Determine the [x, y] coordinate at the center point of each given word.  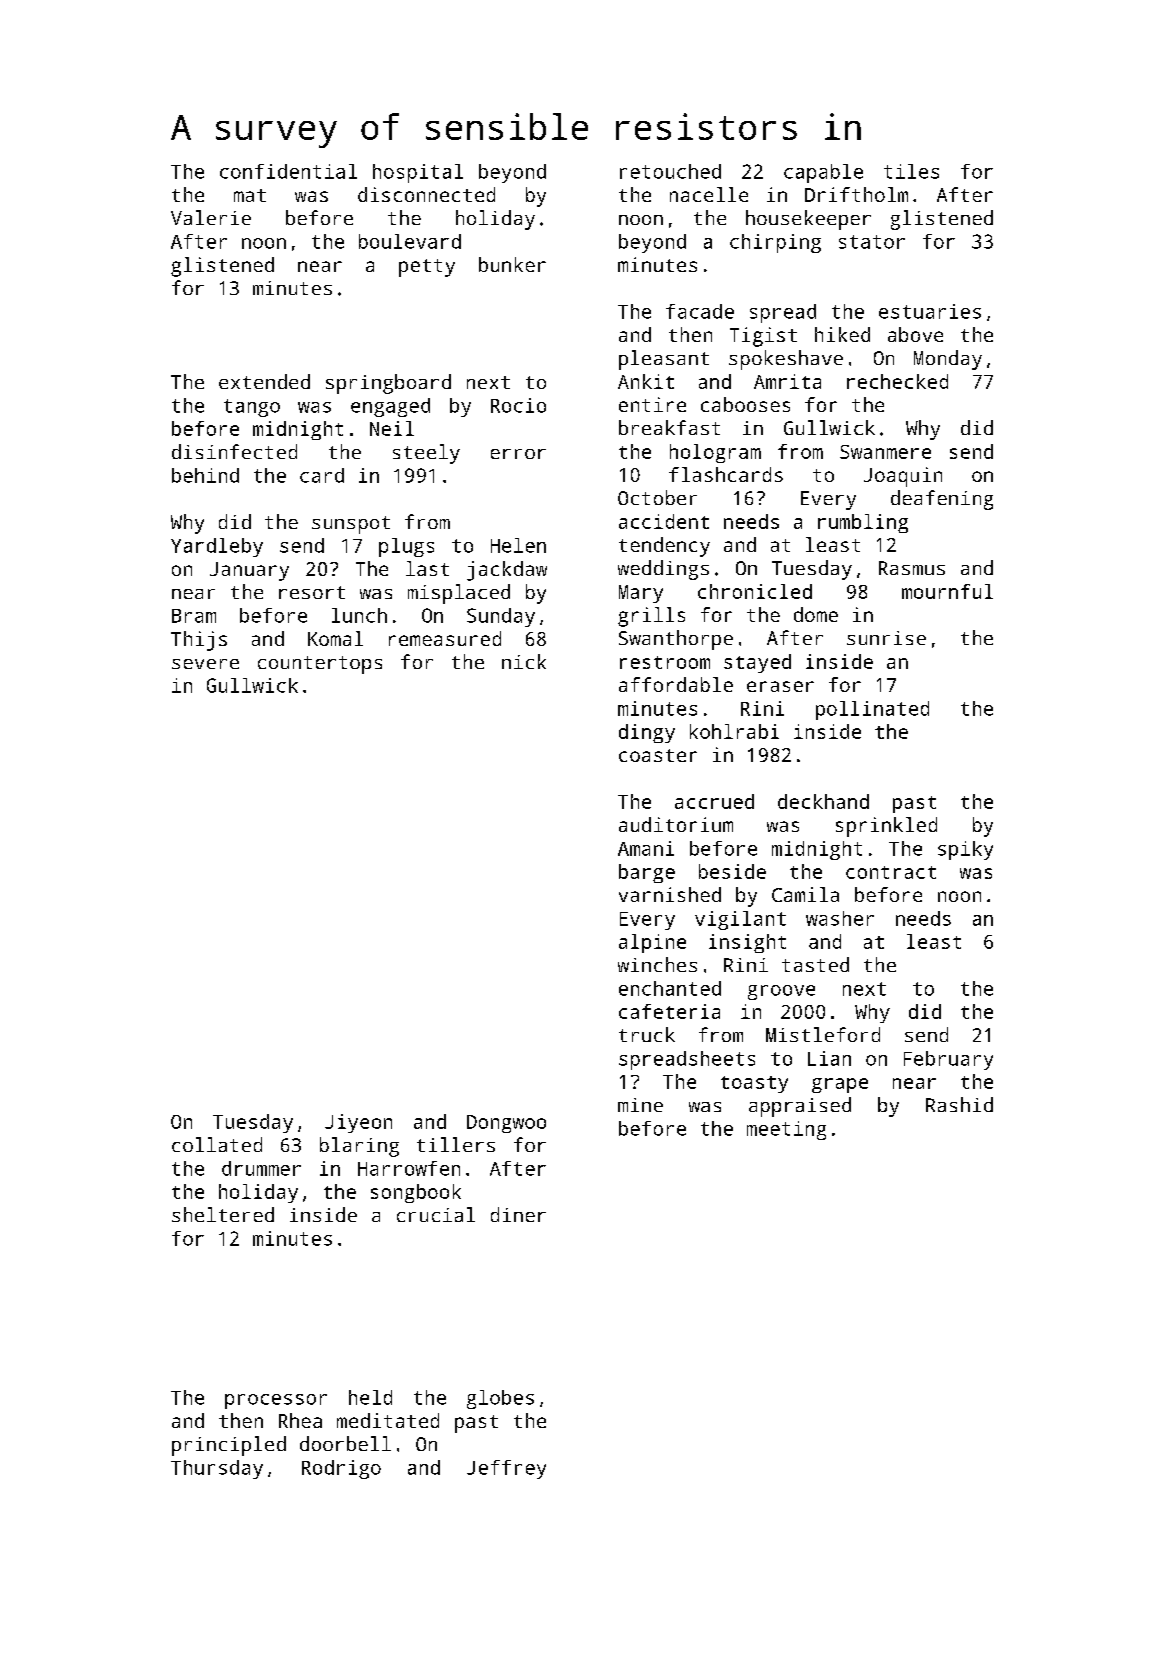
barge [647, 873]
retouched [670, 171]
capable [823, 173]
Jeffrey [506, 1469]
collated [217, 1144]
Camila [805, 894]
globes [500, 1399]
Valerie [211, 217]
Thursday [217, 1469]
